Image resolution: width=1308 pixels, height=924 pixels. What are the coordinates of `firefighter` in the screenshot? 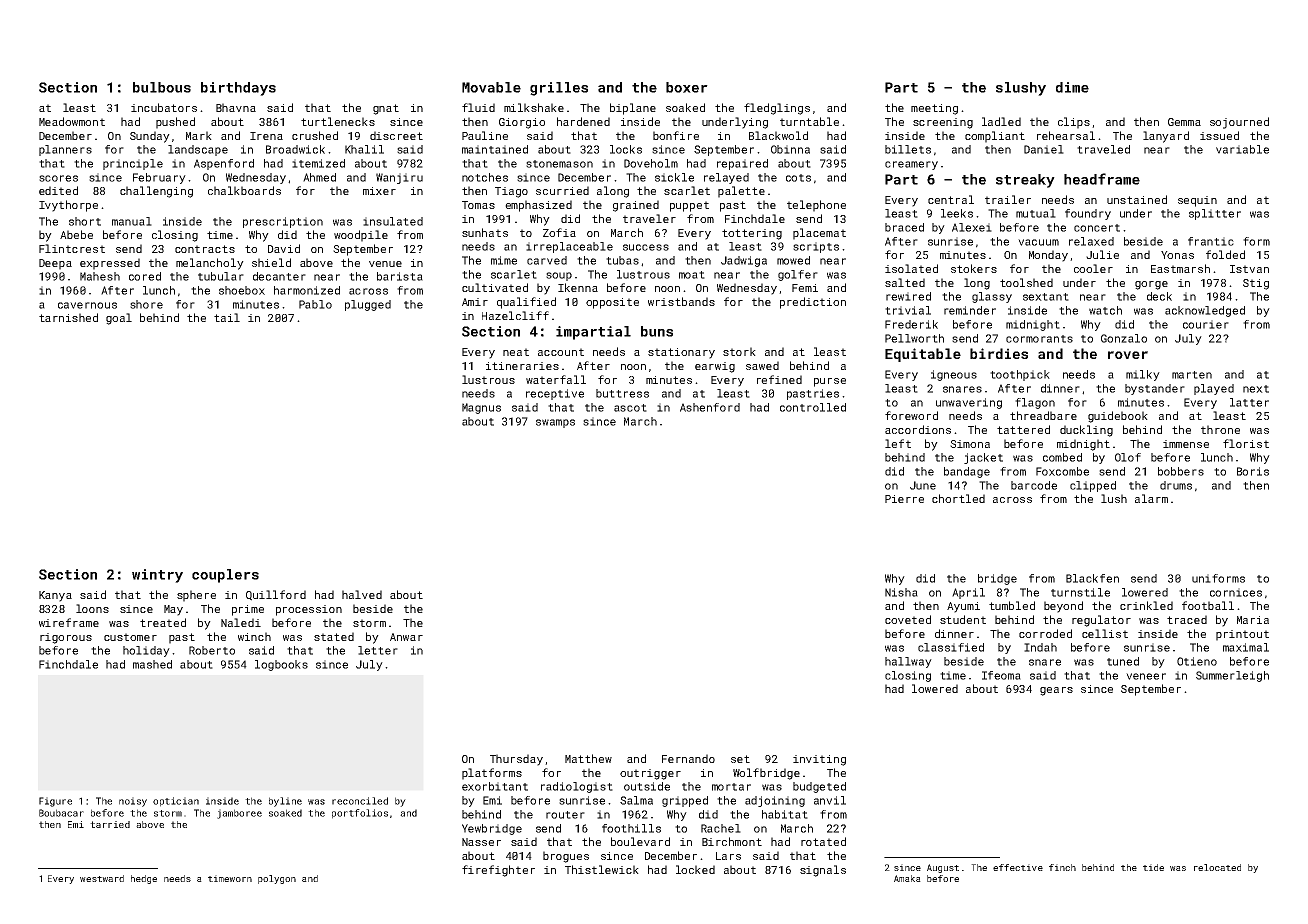 It's located at (498, 871).
